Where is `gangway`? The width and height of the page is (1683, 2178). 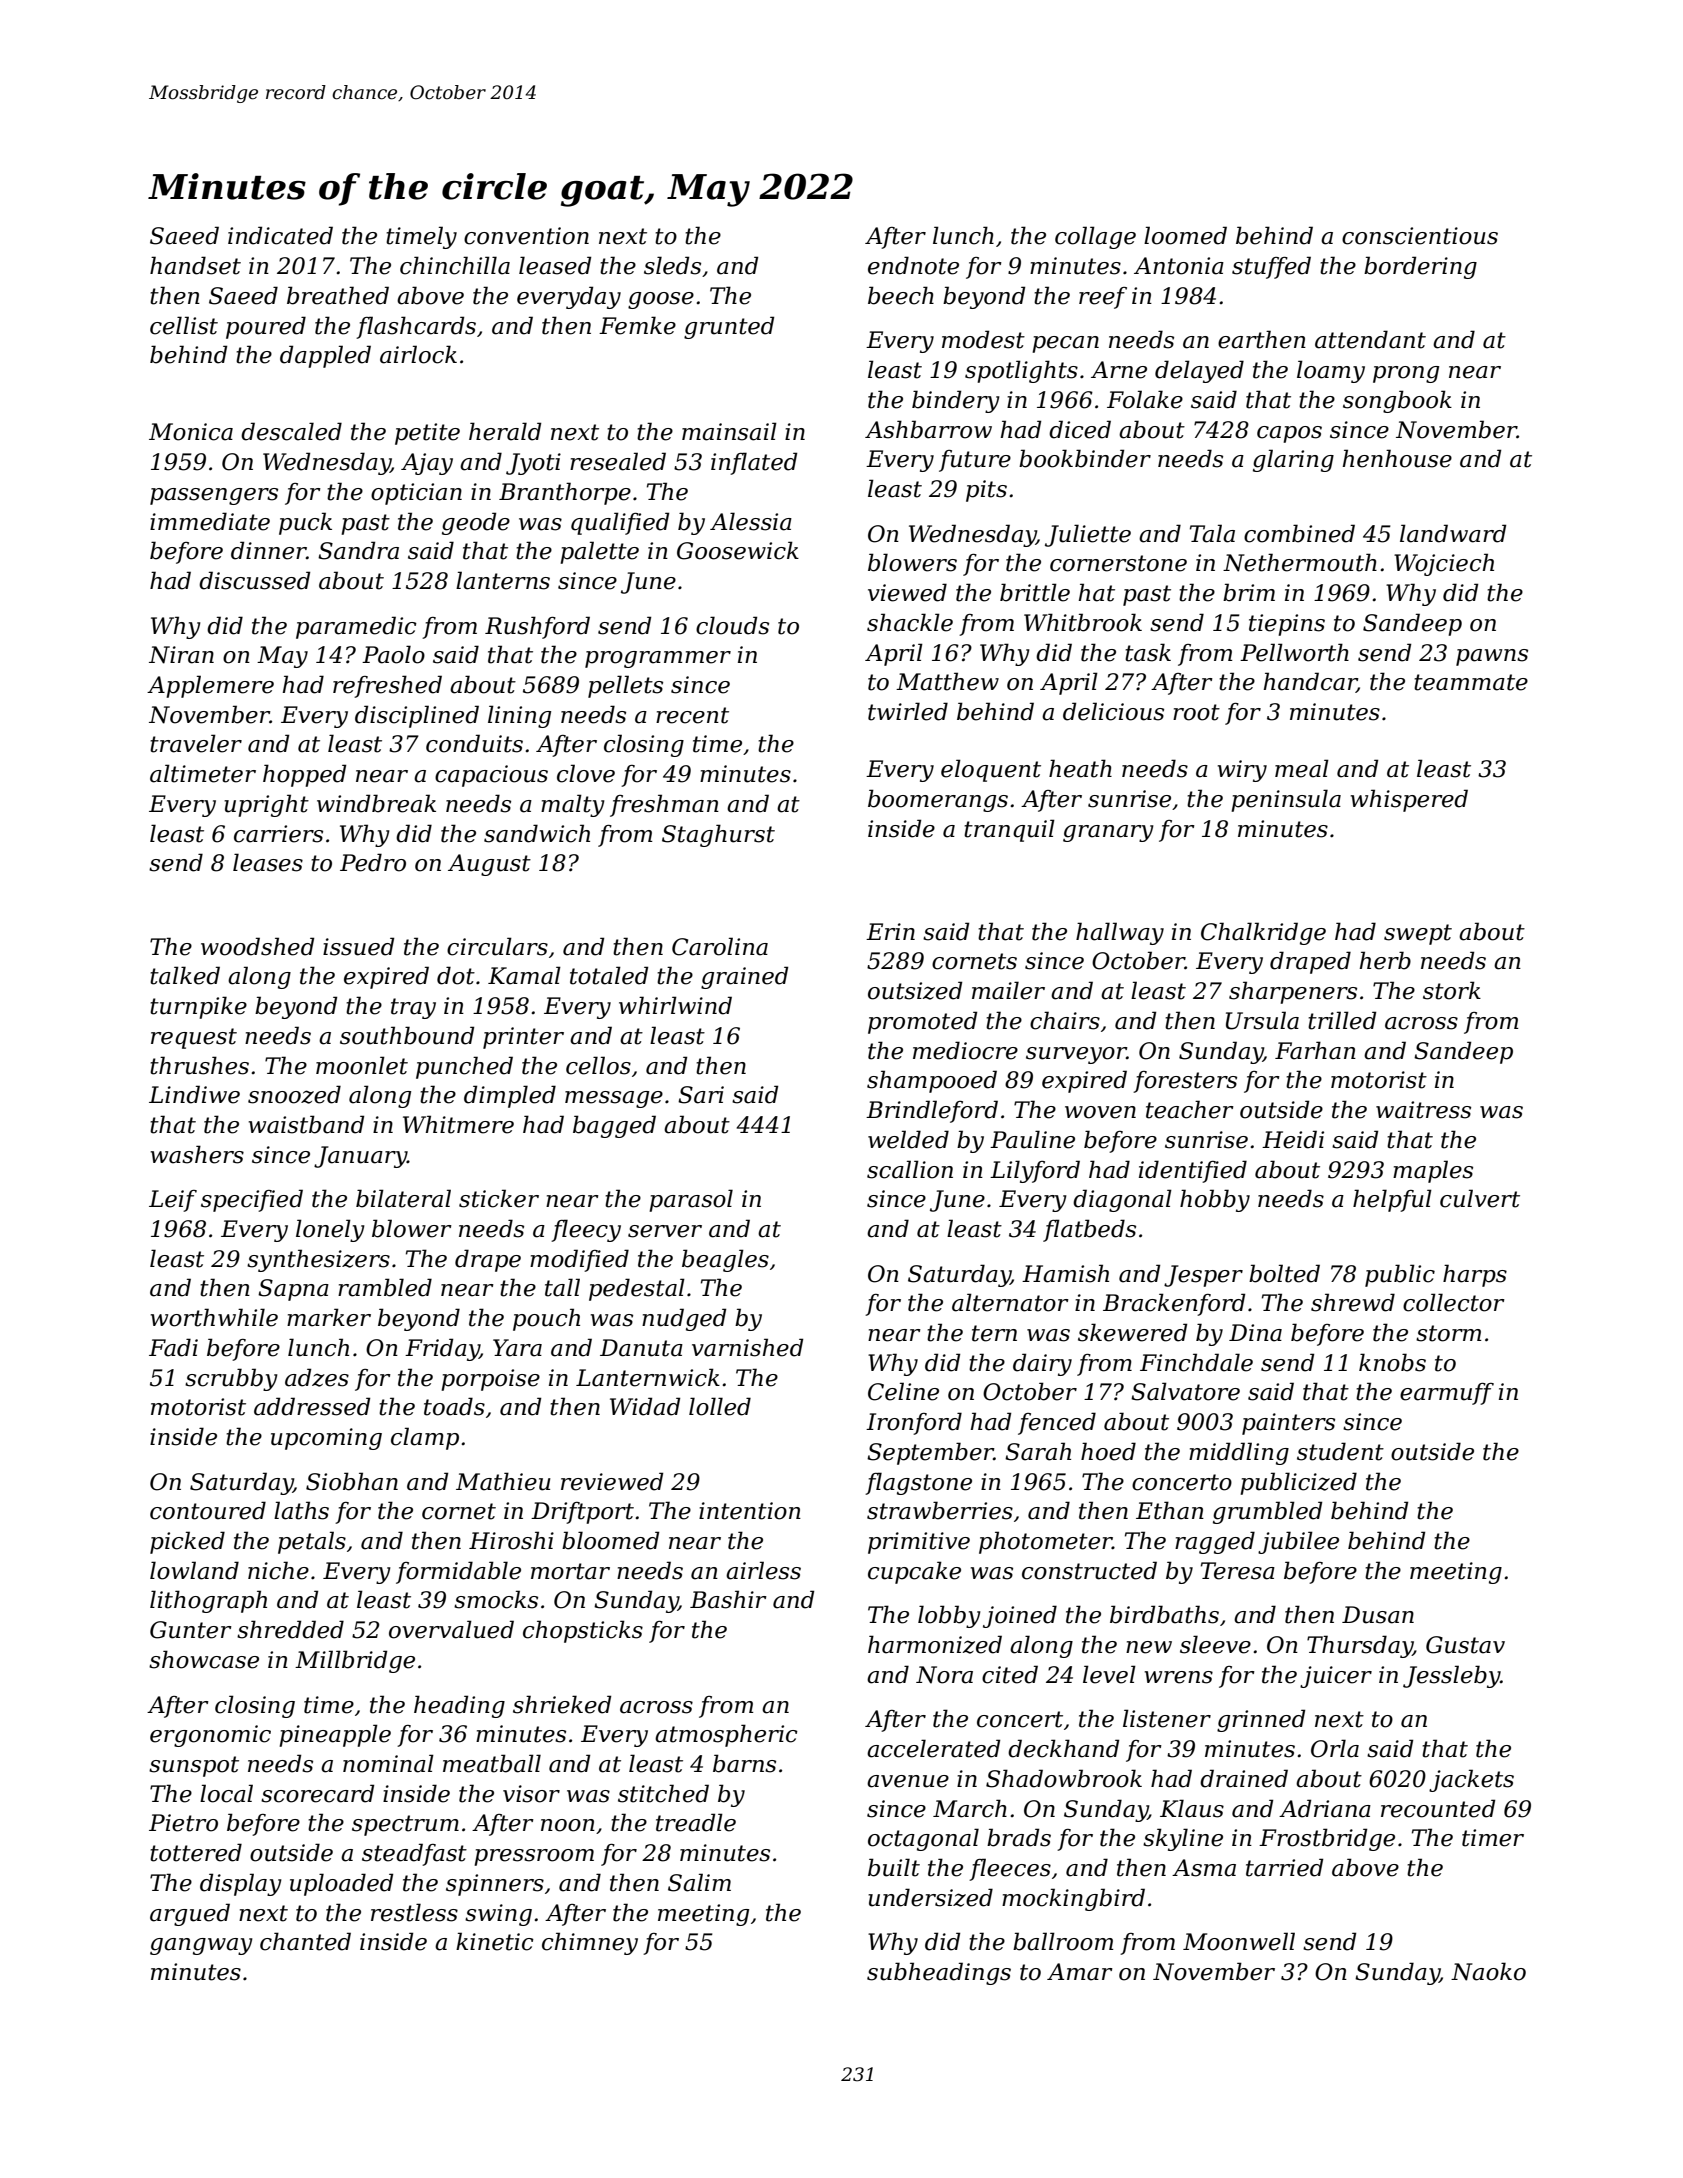 gangway is located at coordinates (201, 1946).
